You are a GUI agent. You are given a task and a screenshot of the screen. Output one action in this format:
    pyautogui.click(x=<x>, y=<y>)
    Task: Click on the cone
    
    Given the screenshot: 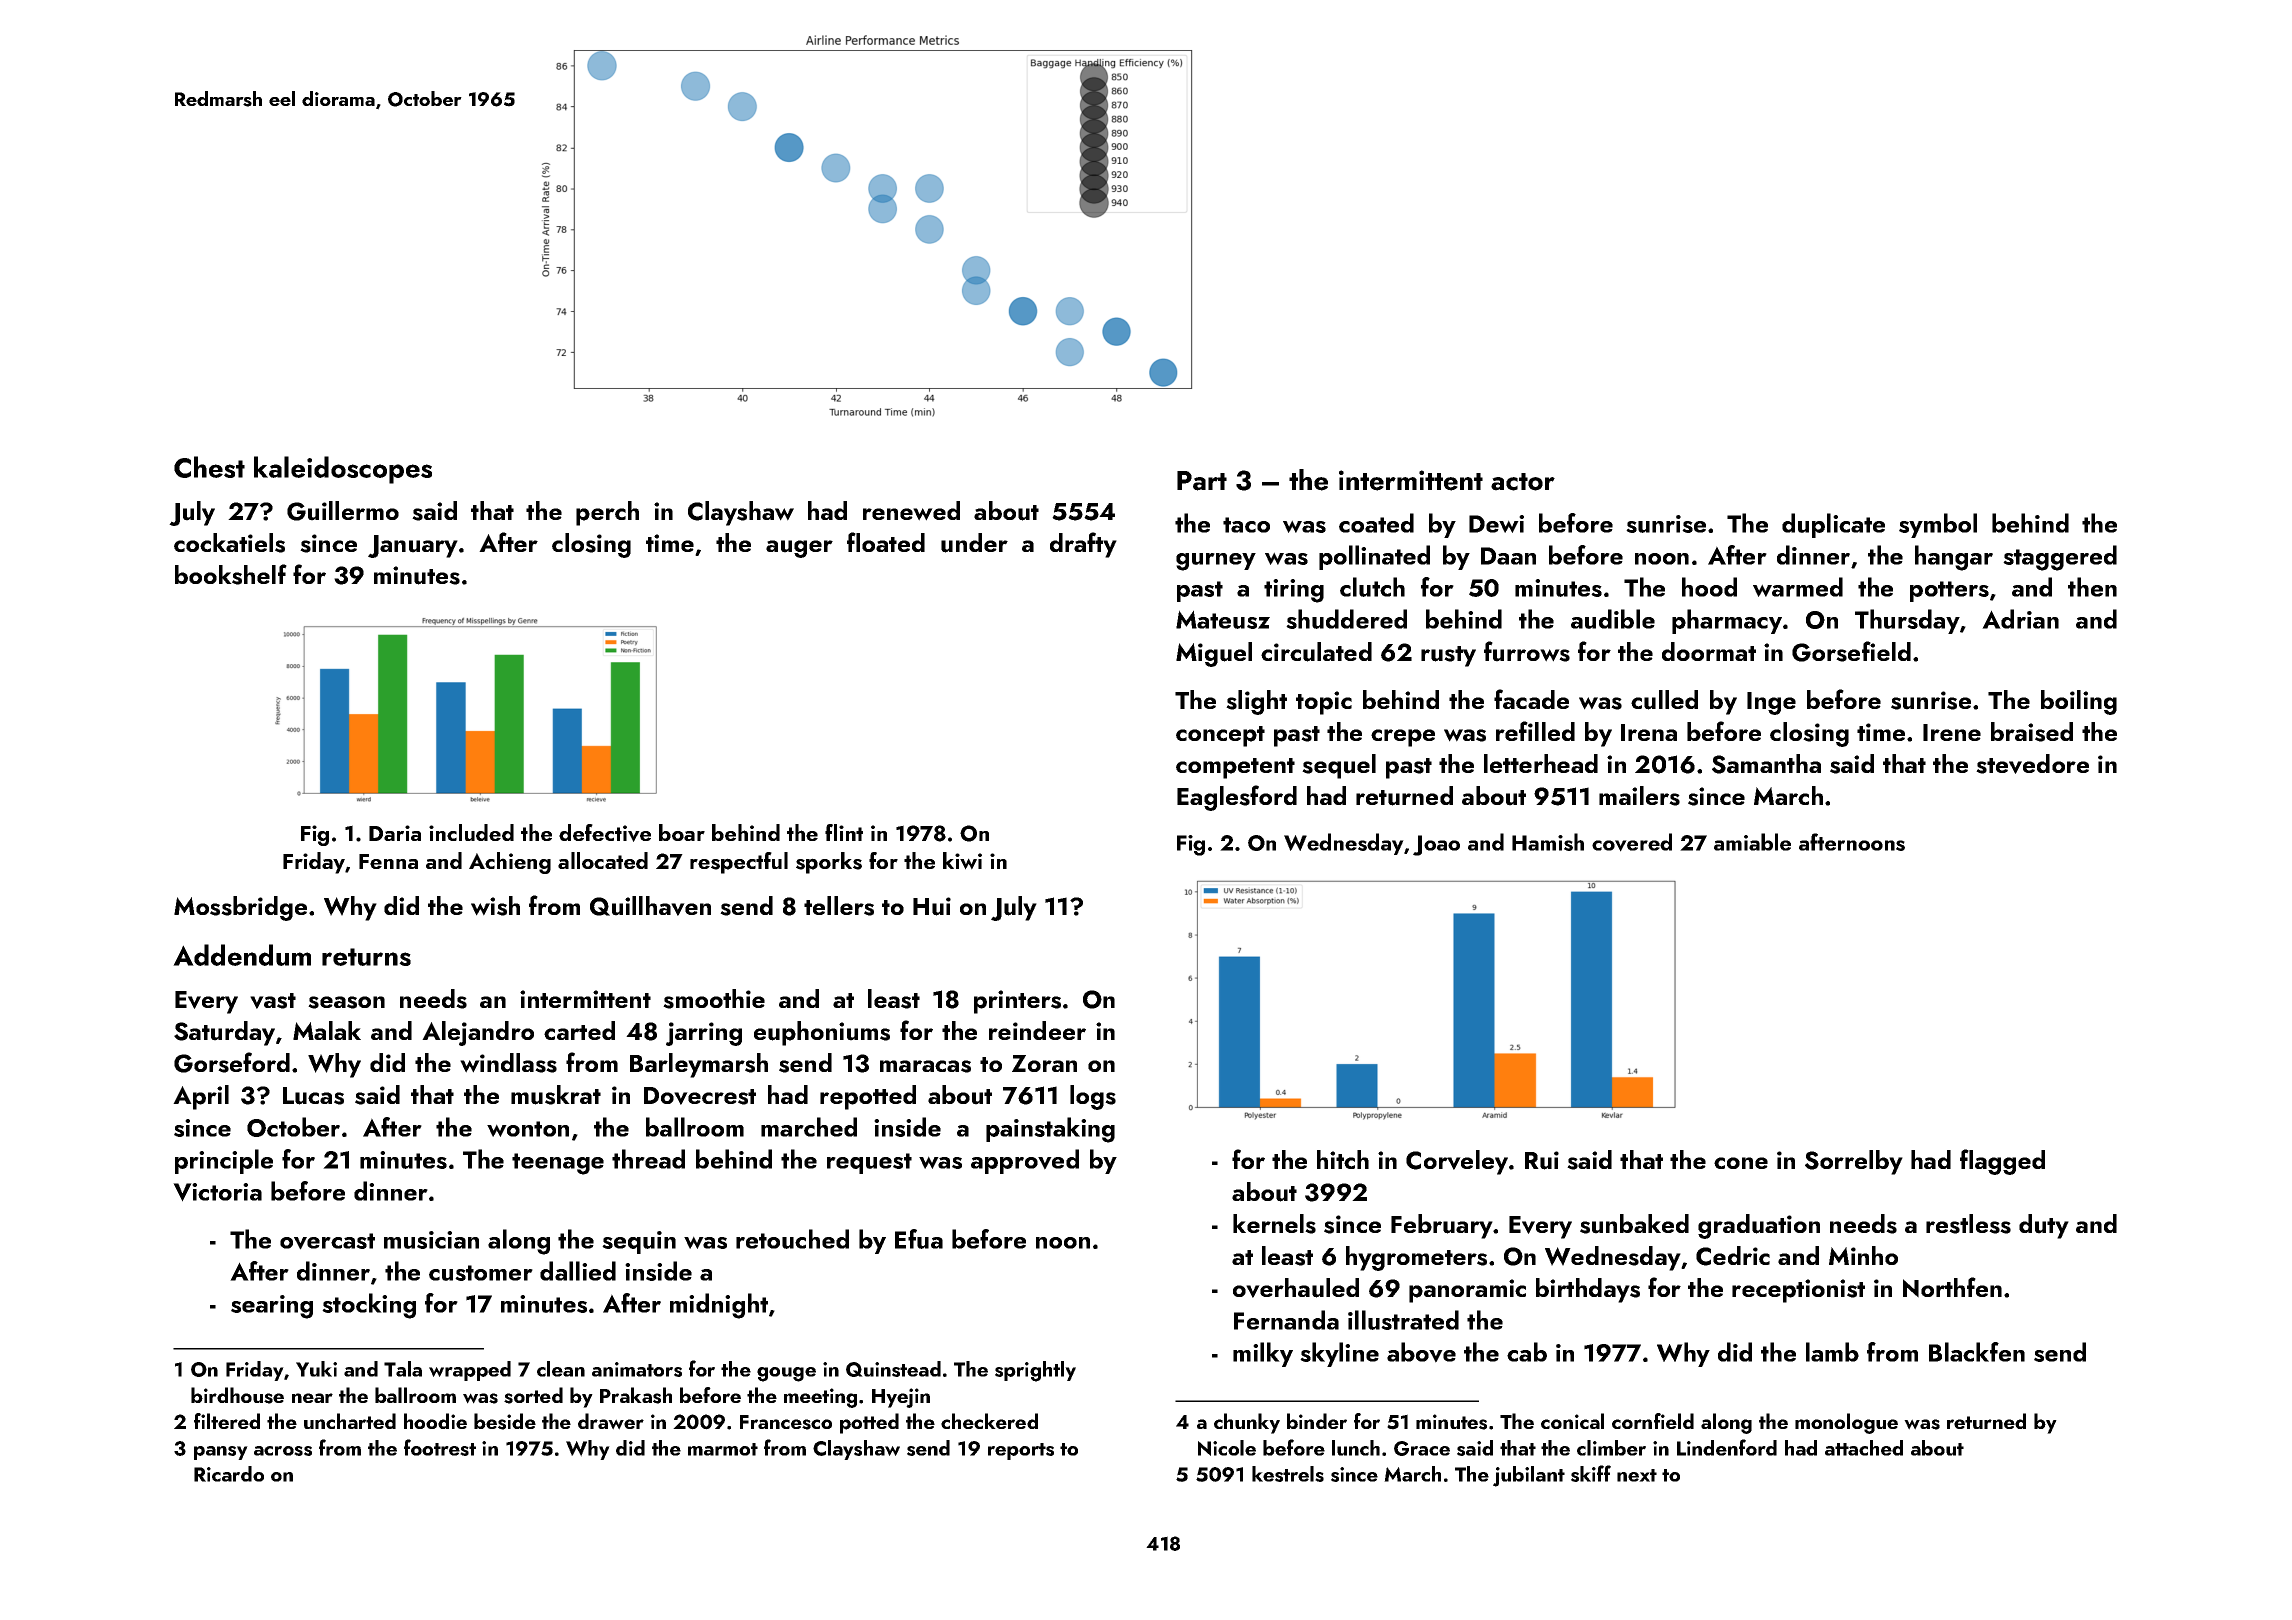 What is the action you would take?
    pyautogui.click(x=1741, y=1163)
